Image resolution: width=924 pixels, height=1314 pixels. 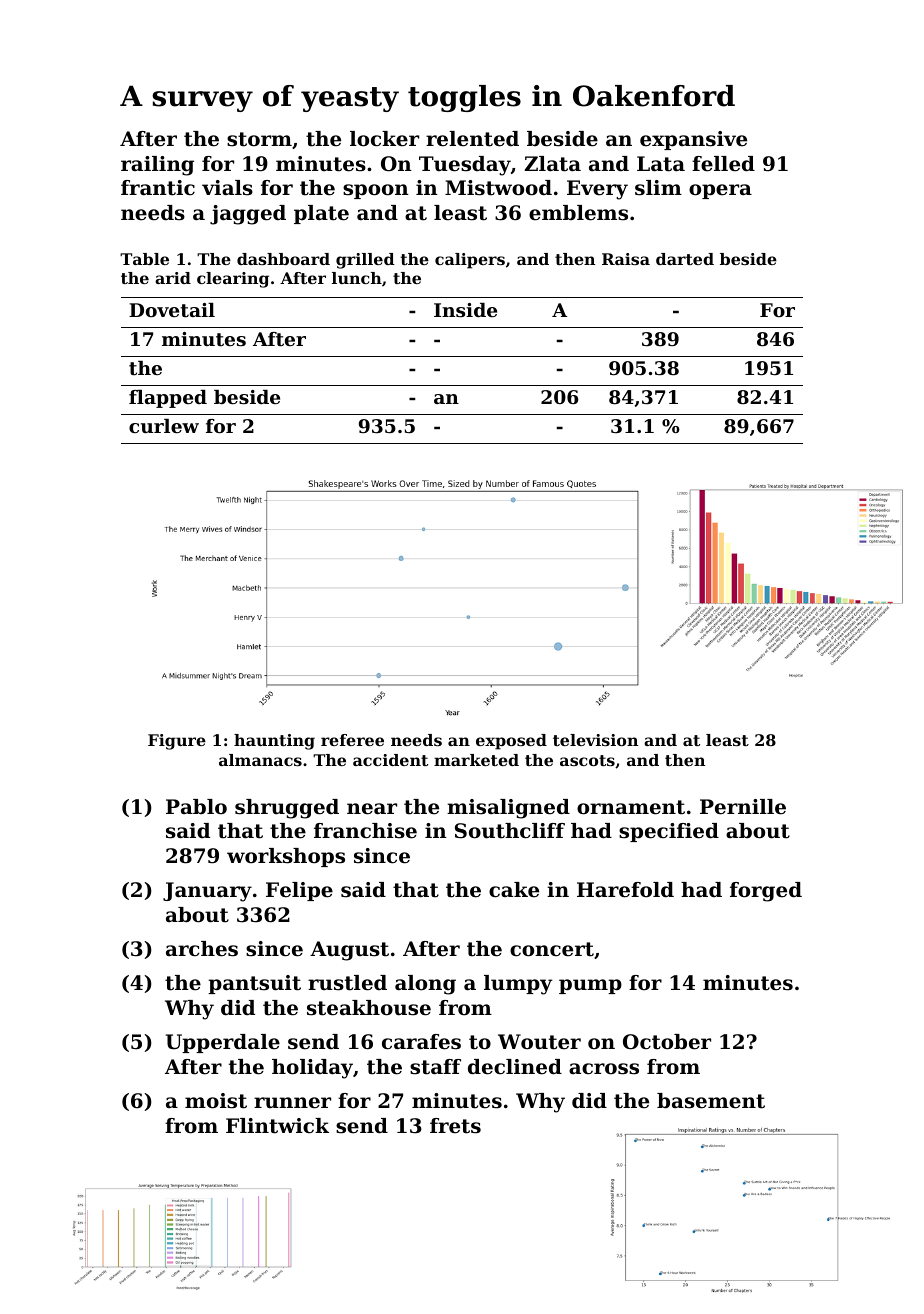 What do you see at coordinates (384, 139) in the screenshot?
I see `locker` at bounding box center [384, 139].
